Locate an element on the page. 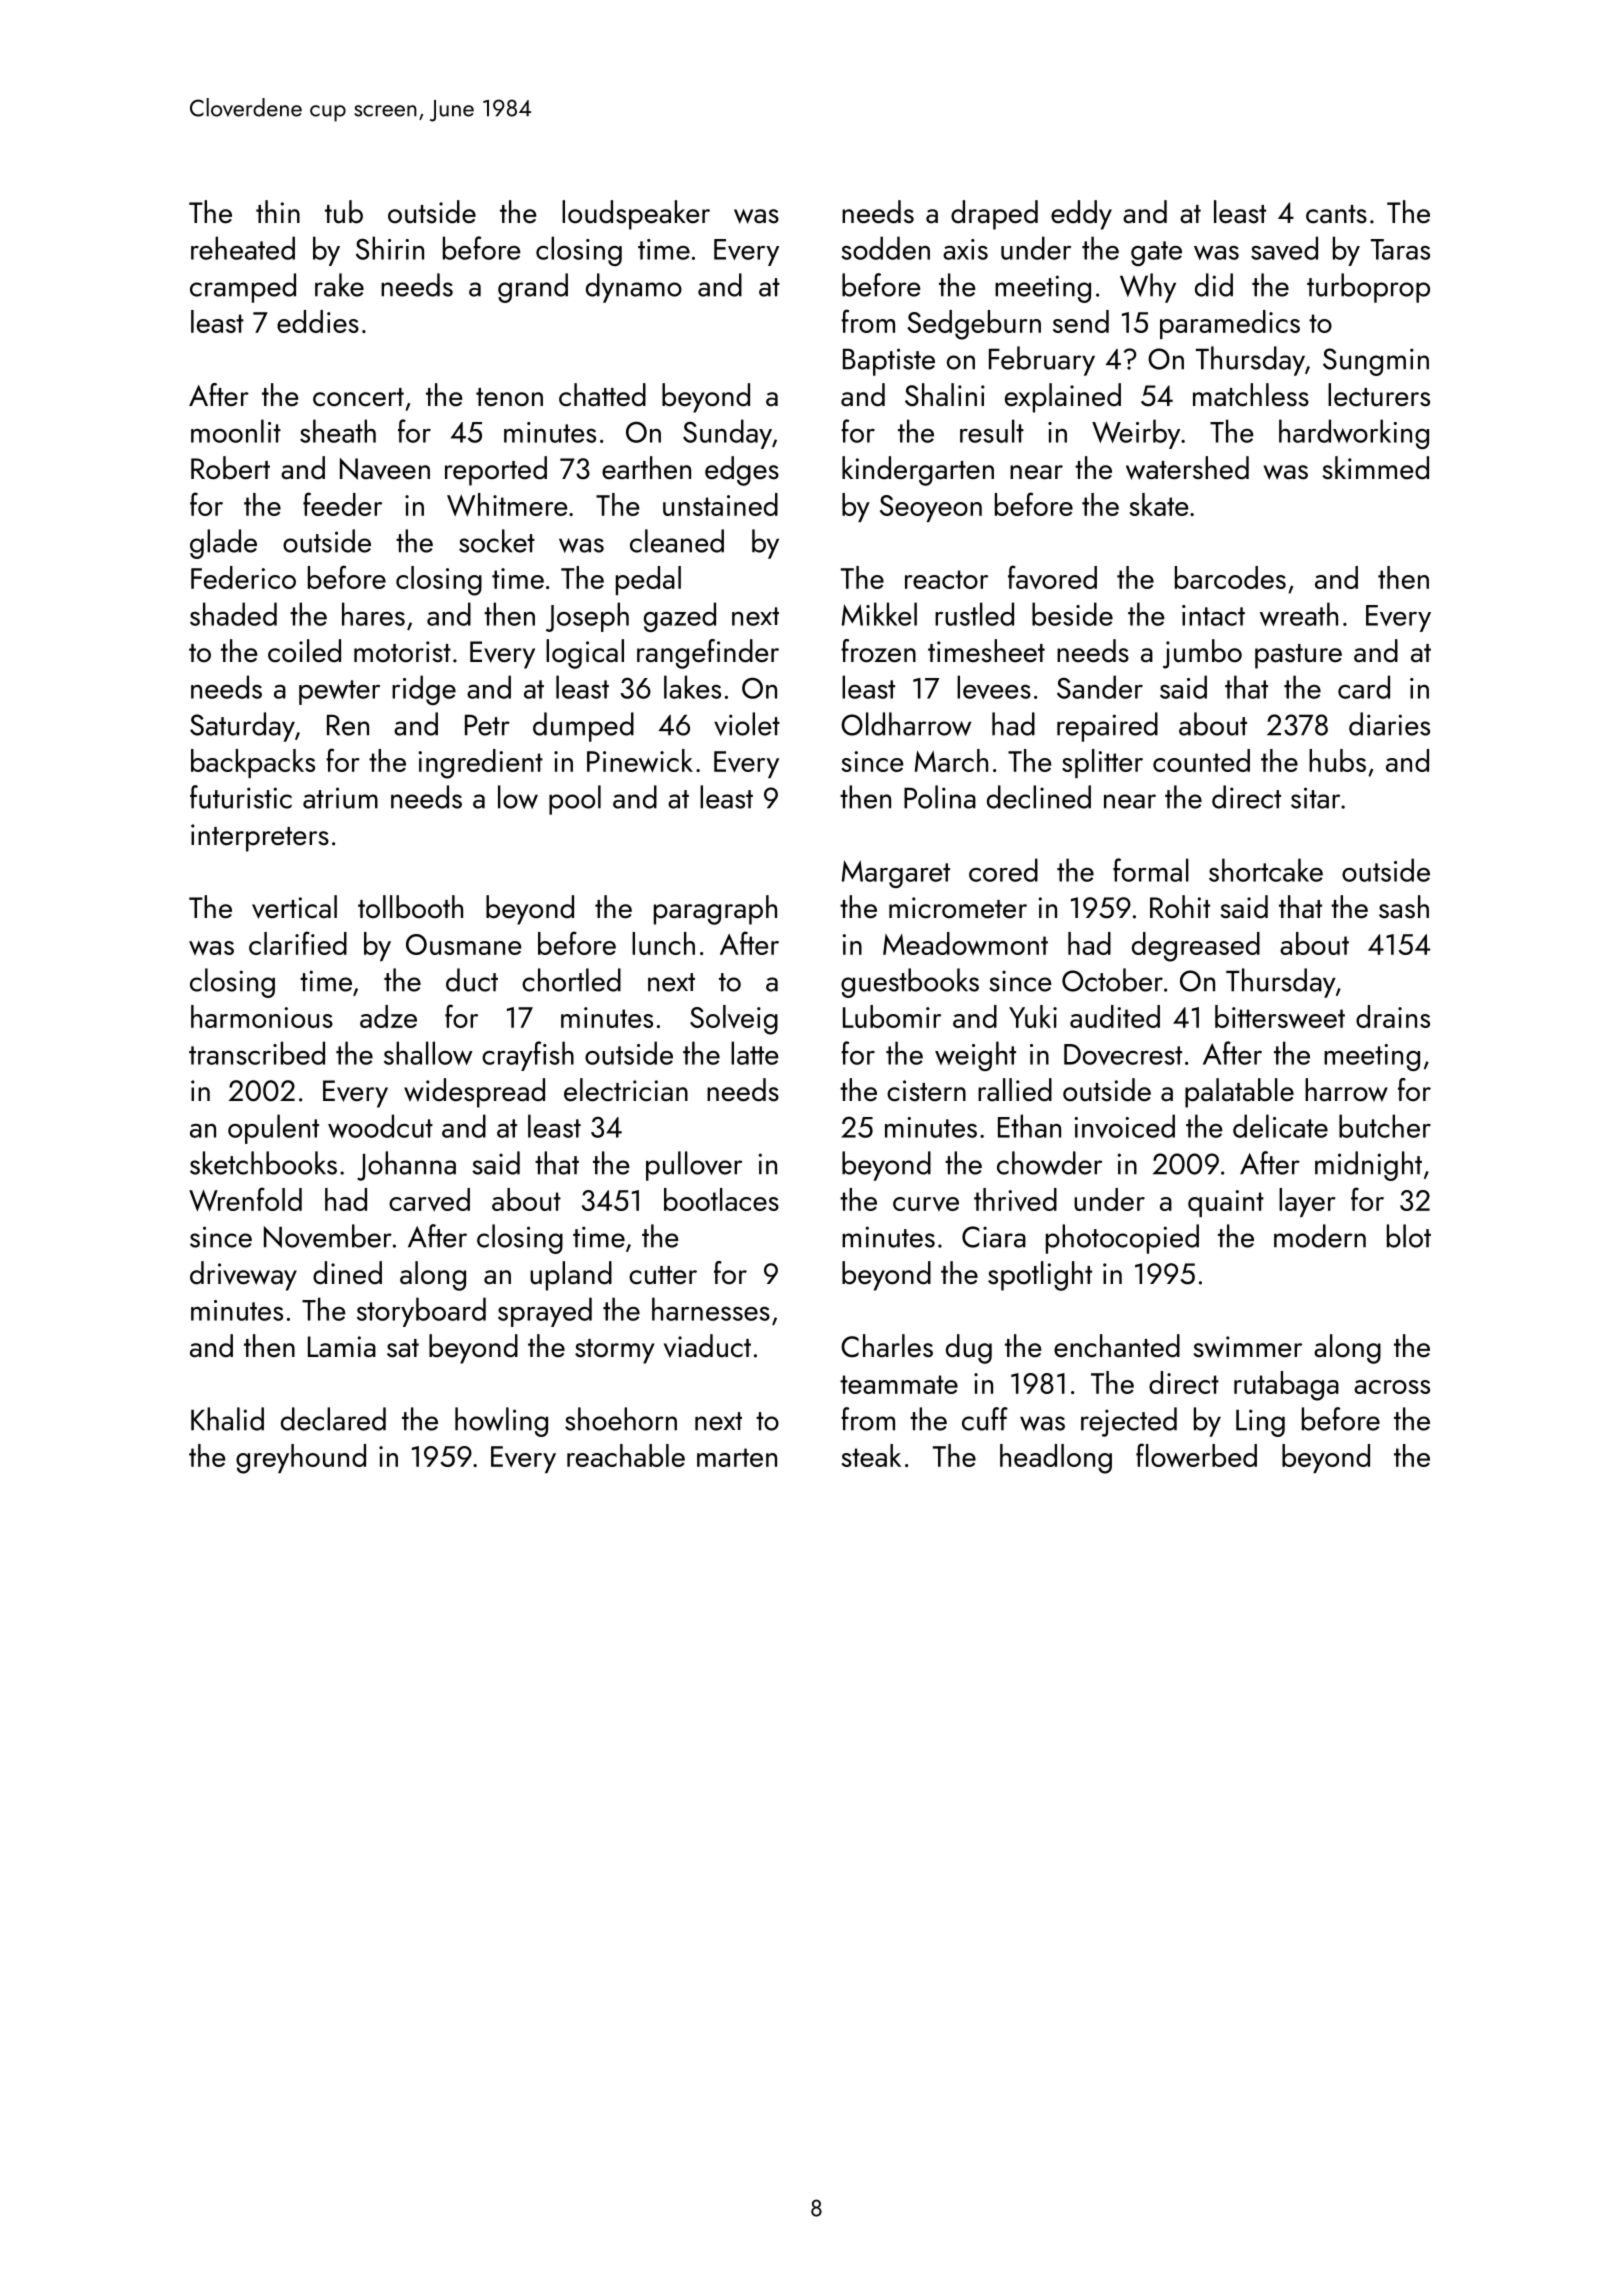 This image has height=2292, width=1620. thin is located at coordinates (278, 211).
